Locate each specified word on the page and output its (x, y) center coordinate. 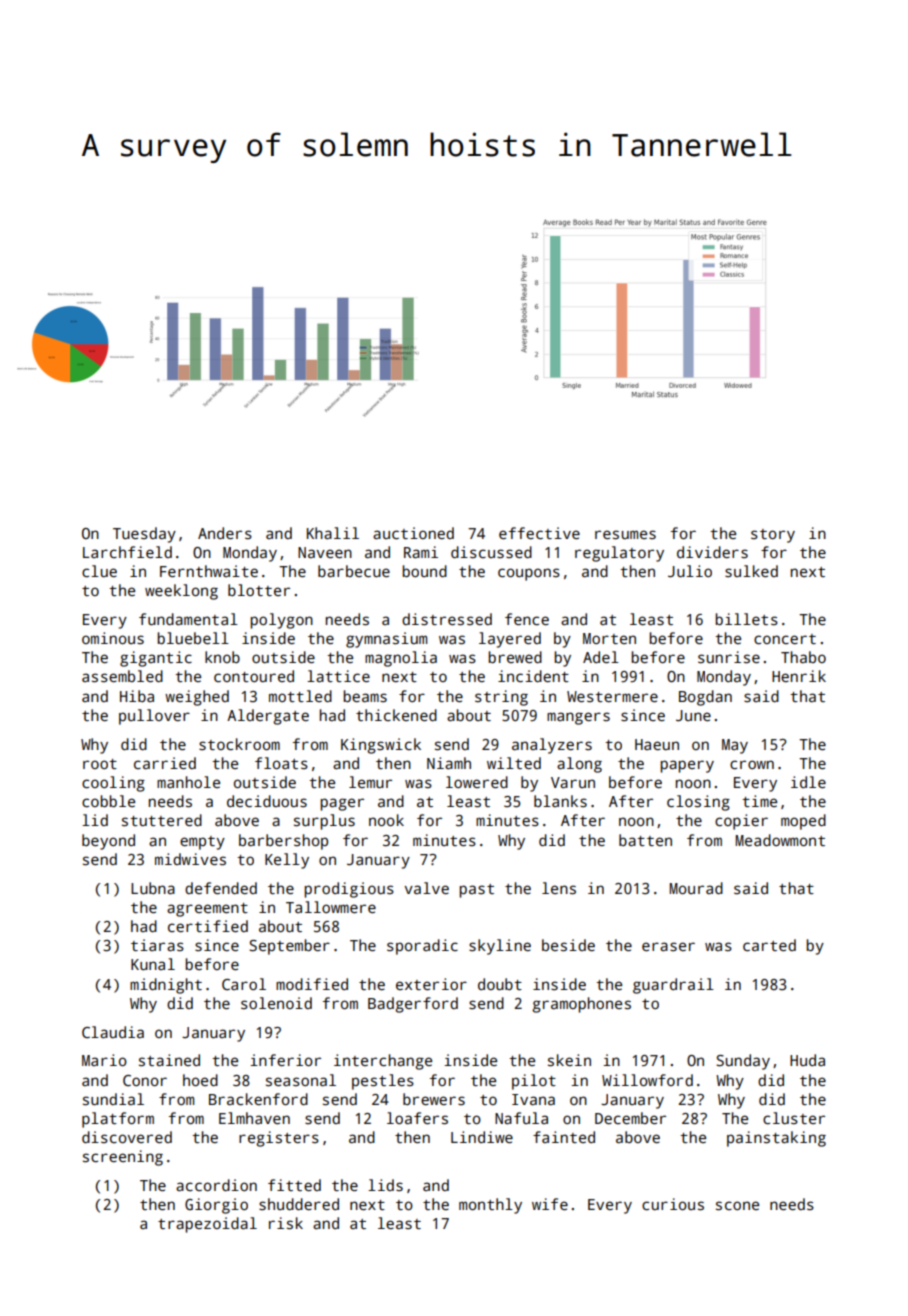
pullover (154, 717)
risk (286, 1223)
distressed (447, 619)
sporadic (422, 947)
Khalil (333, 533)
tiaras (157, 945)
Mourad (696, 888)
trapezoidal (207, 1225)
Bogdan (705, 698)
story (773, 536)
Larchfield (127, 552)
